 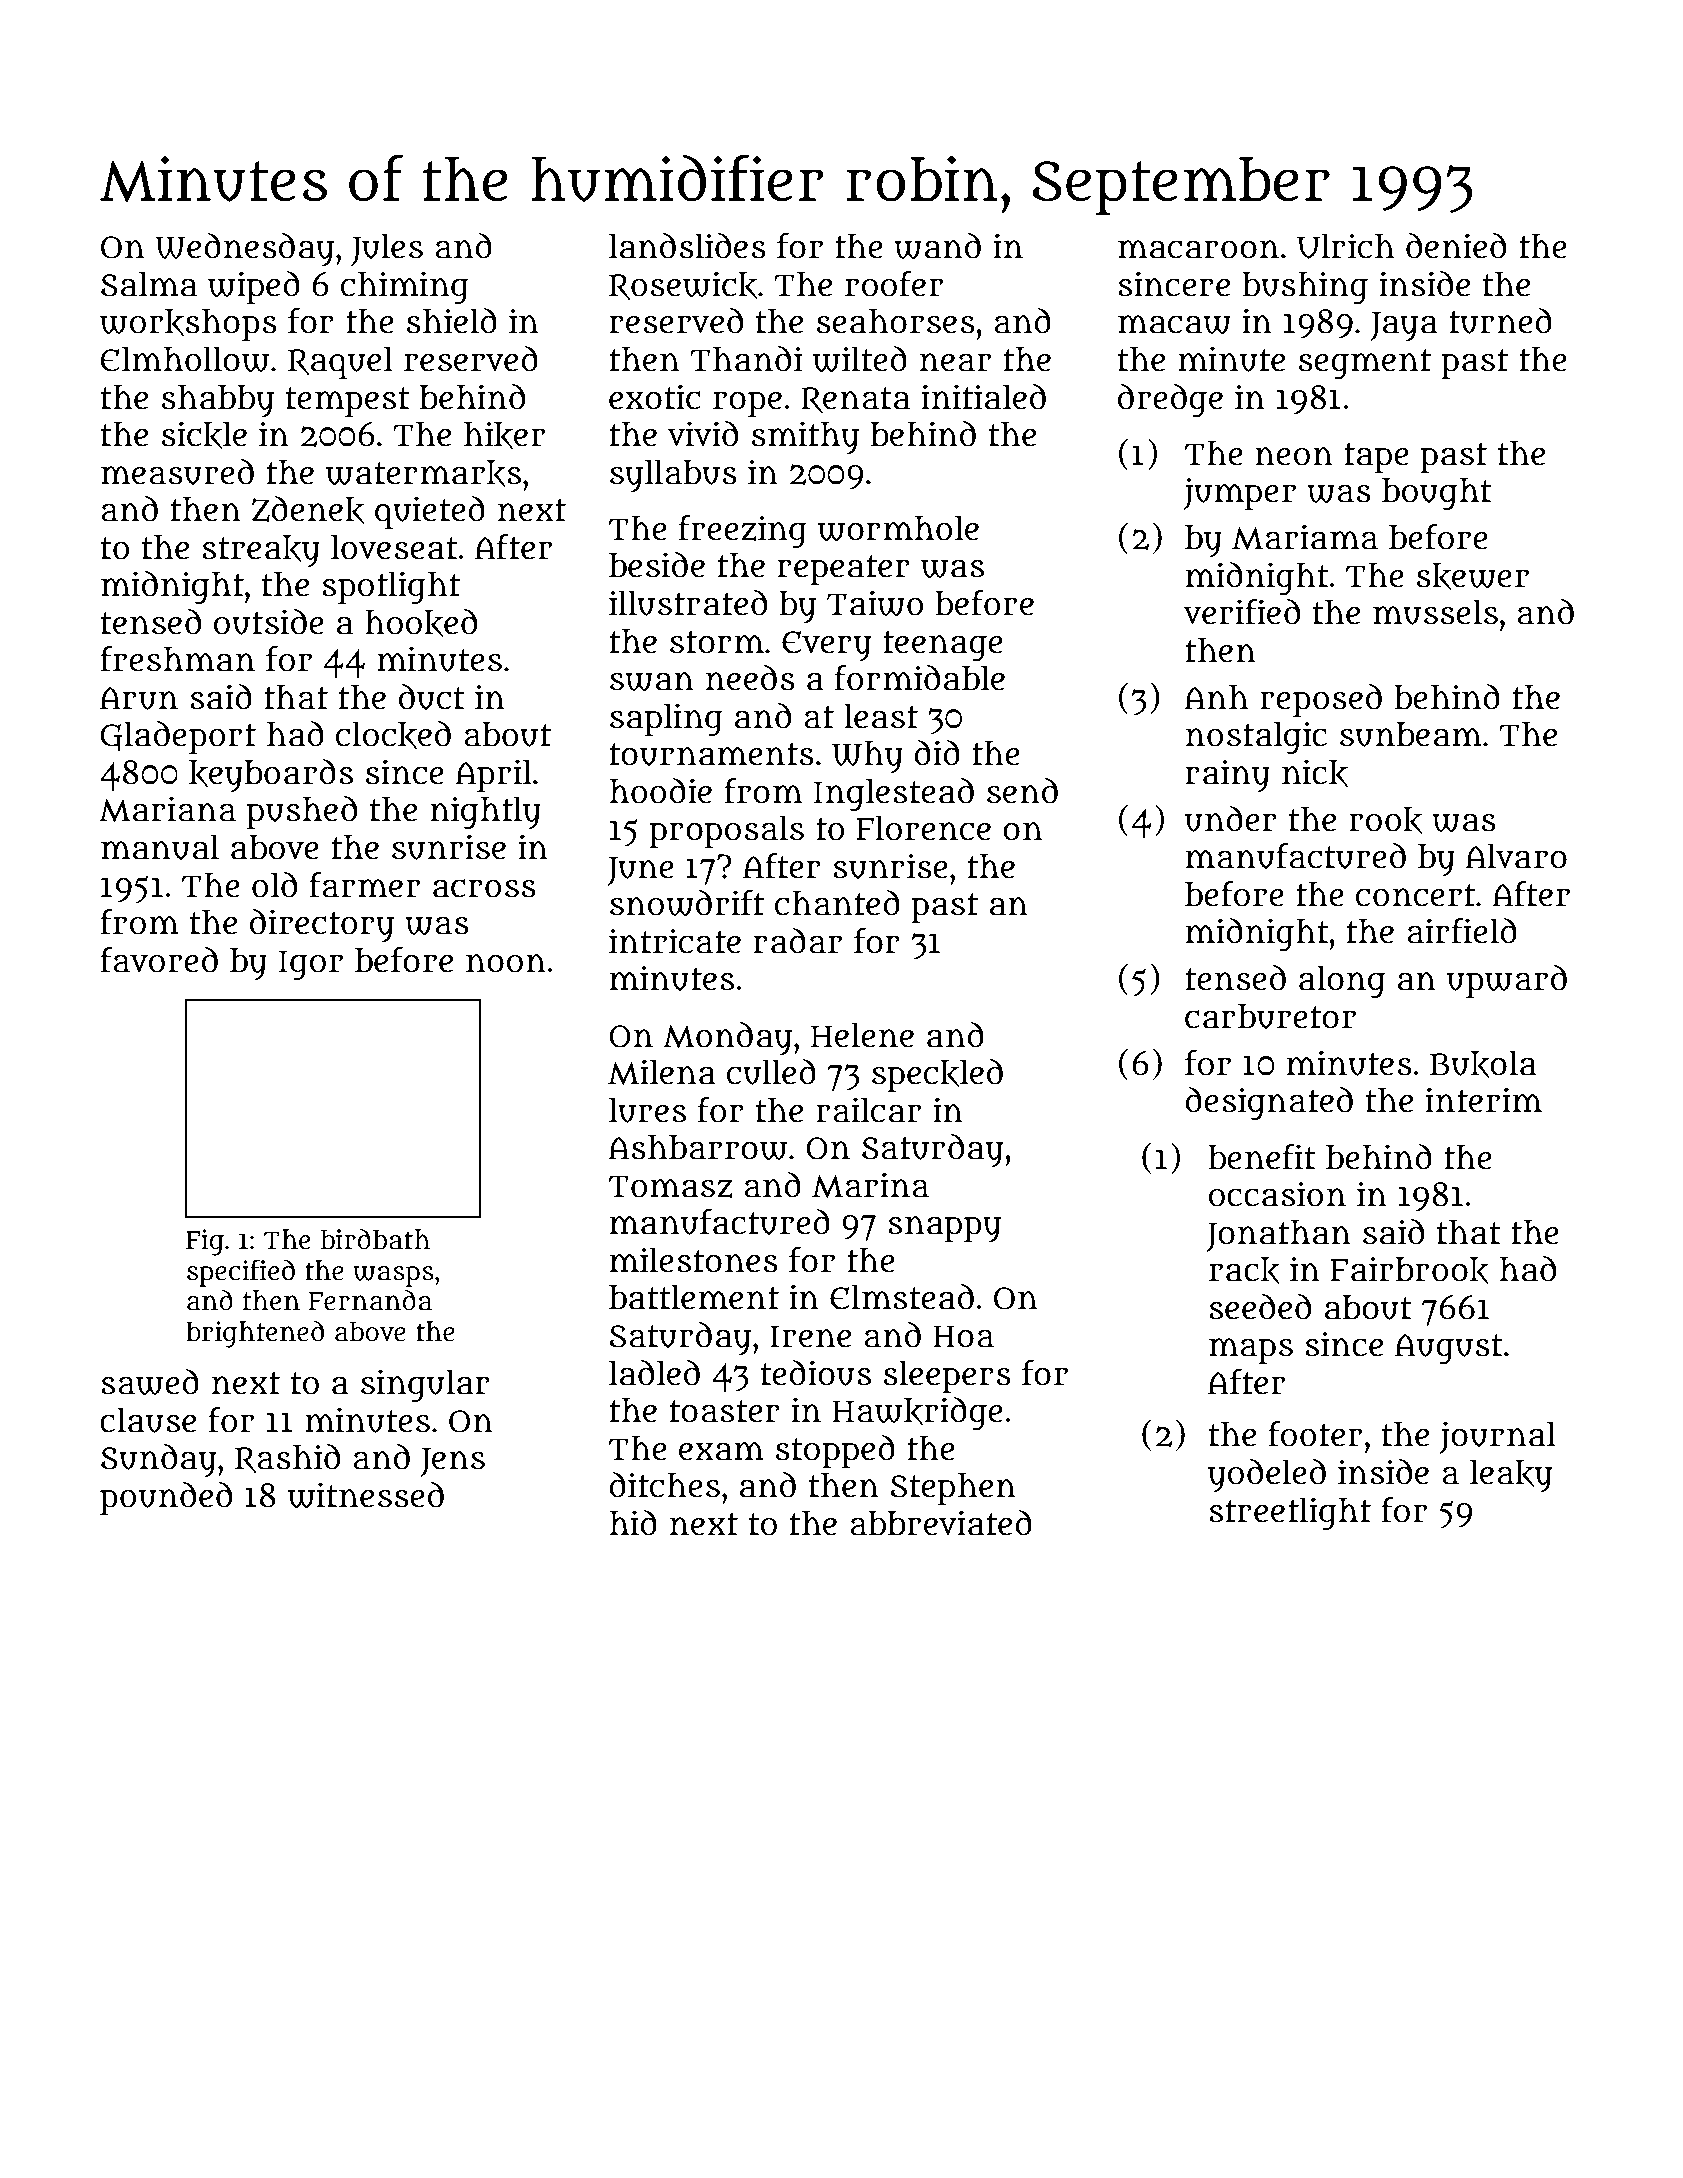 What do you see at coordinates (311, 965) in the screenshot?
I see `Igor` at bounding box center [311, 965].
